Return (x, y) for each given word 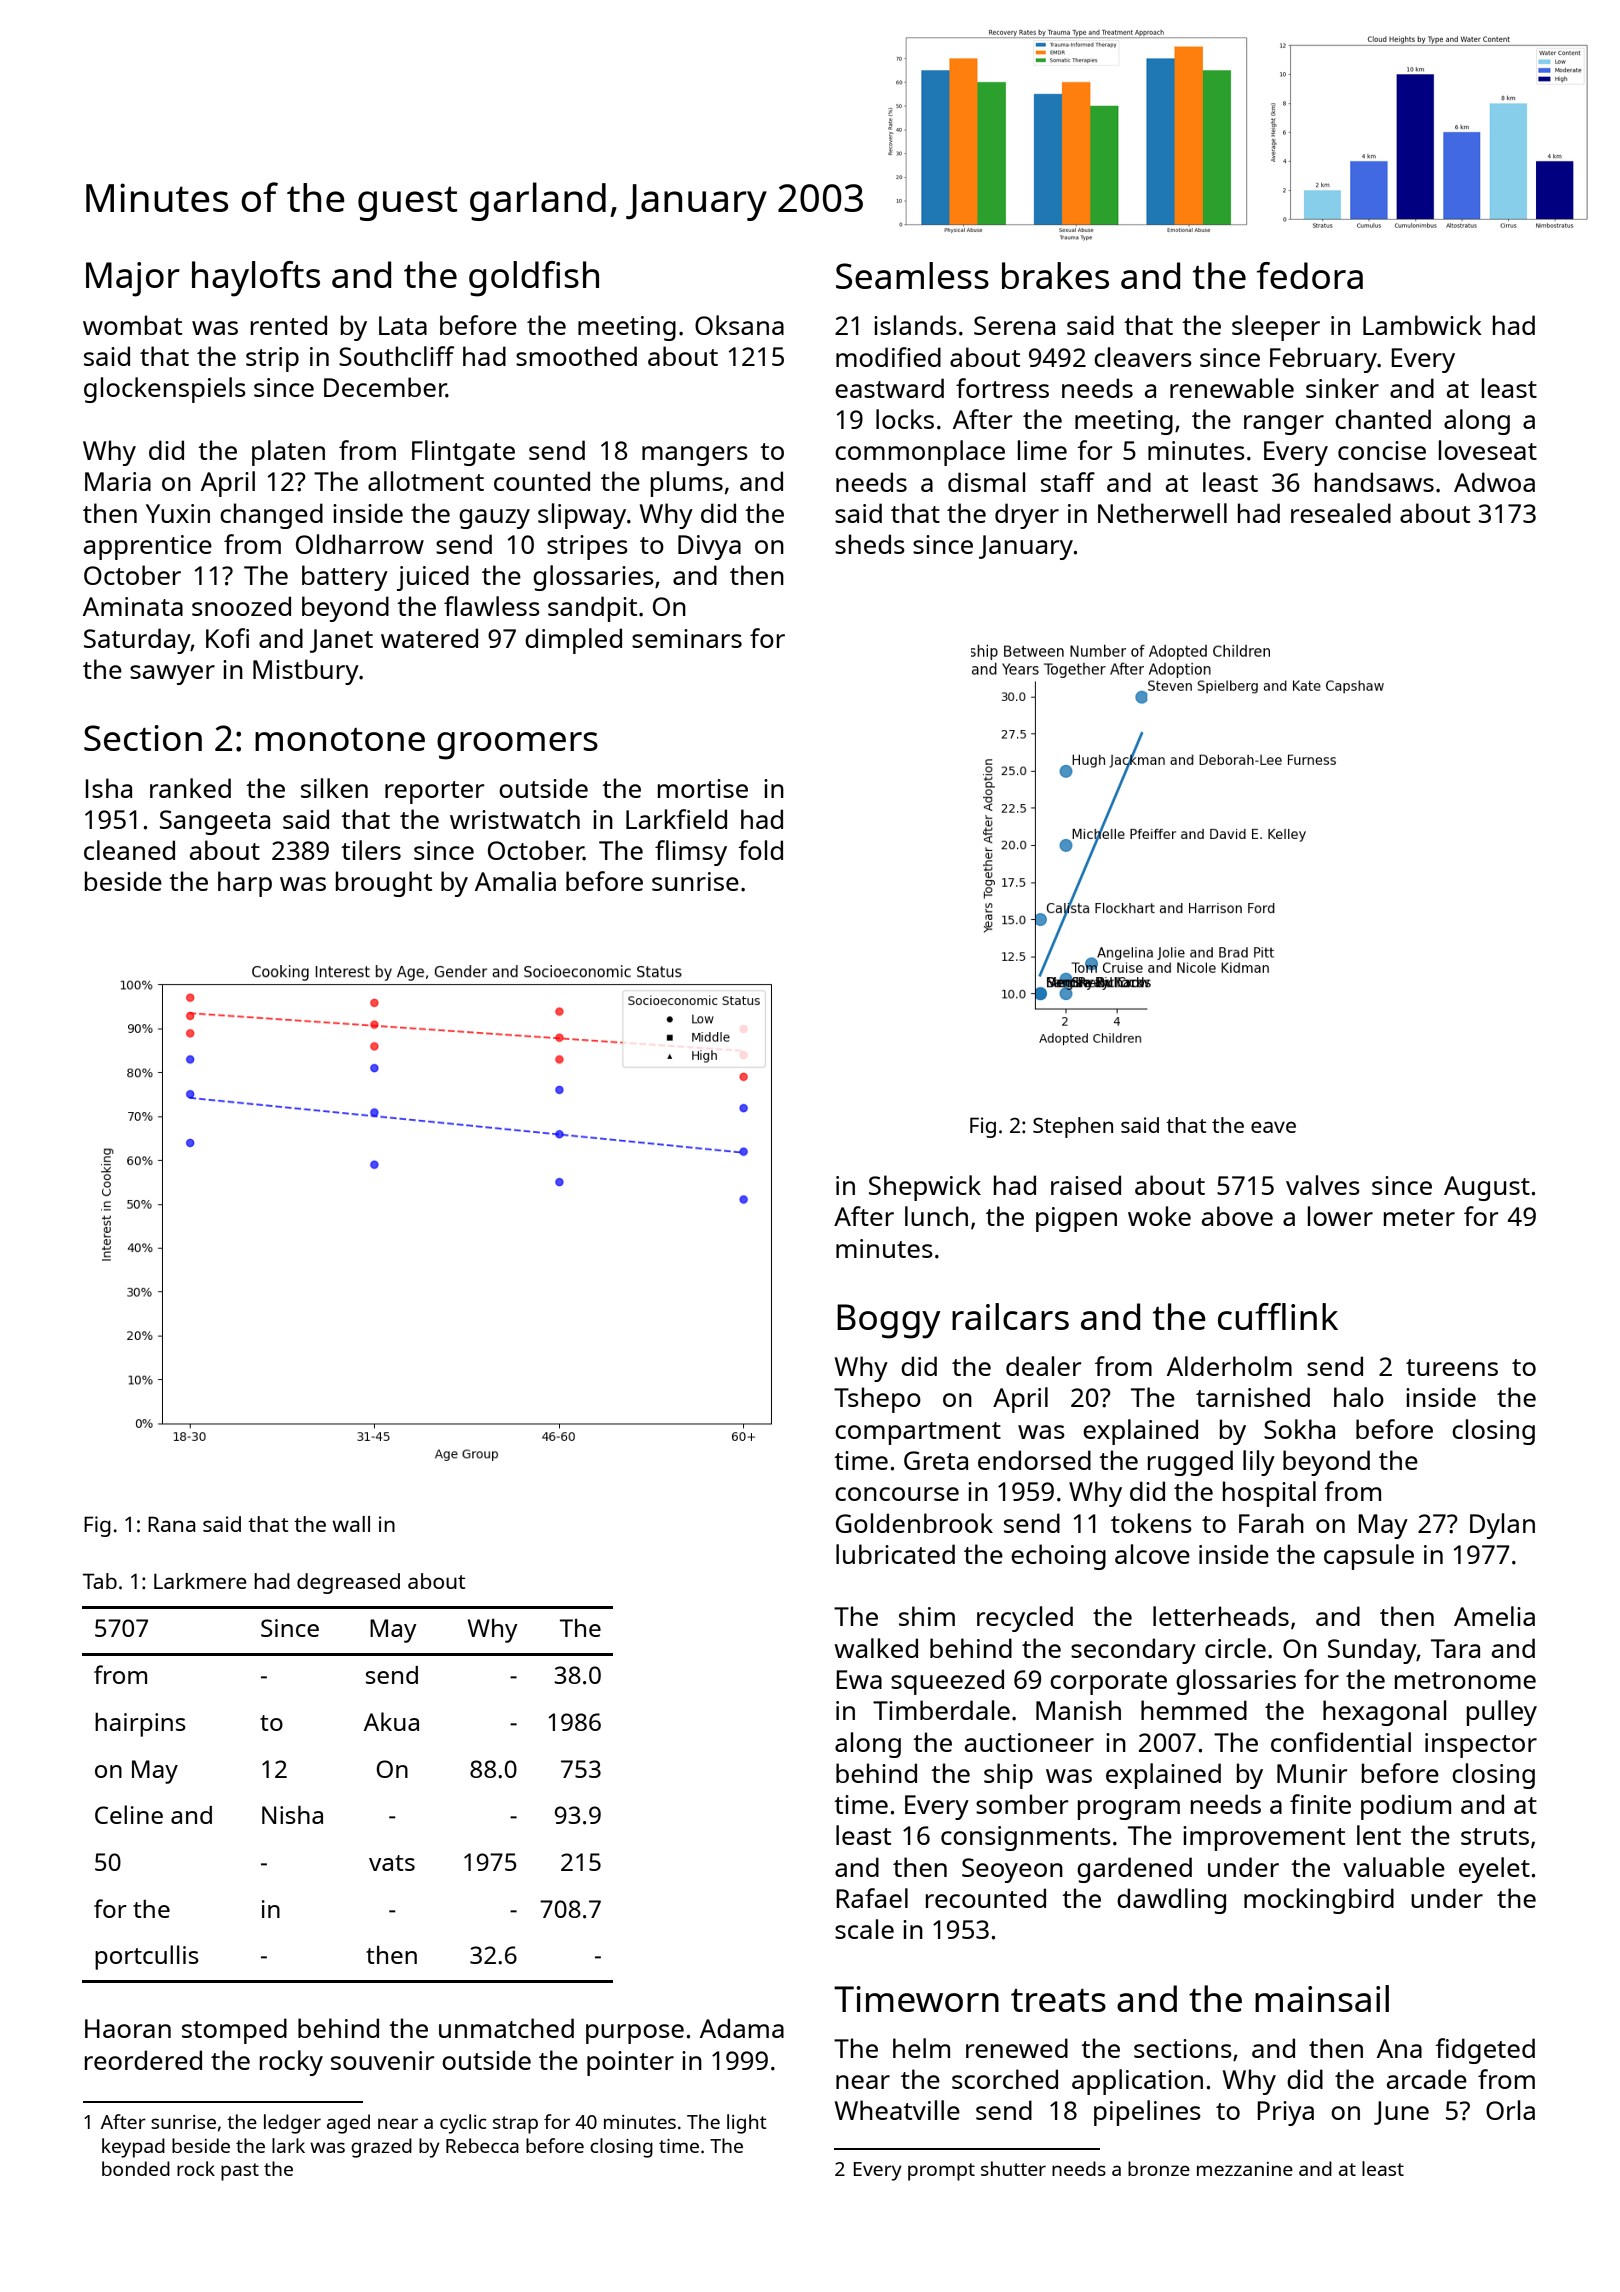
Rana (172, 1524)
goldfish (534, 279)
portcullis (147, 1957)
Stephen (1073, 1127)
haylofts (256, 279)
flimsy (691, 853)
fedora (1310, 275)
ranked (190, 788)
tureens (1452, 1367)
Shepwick (925, 1188)
